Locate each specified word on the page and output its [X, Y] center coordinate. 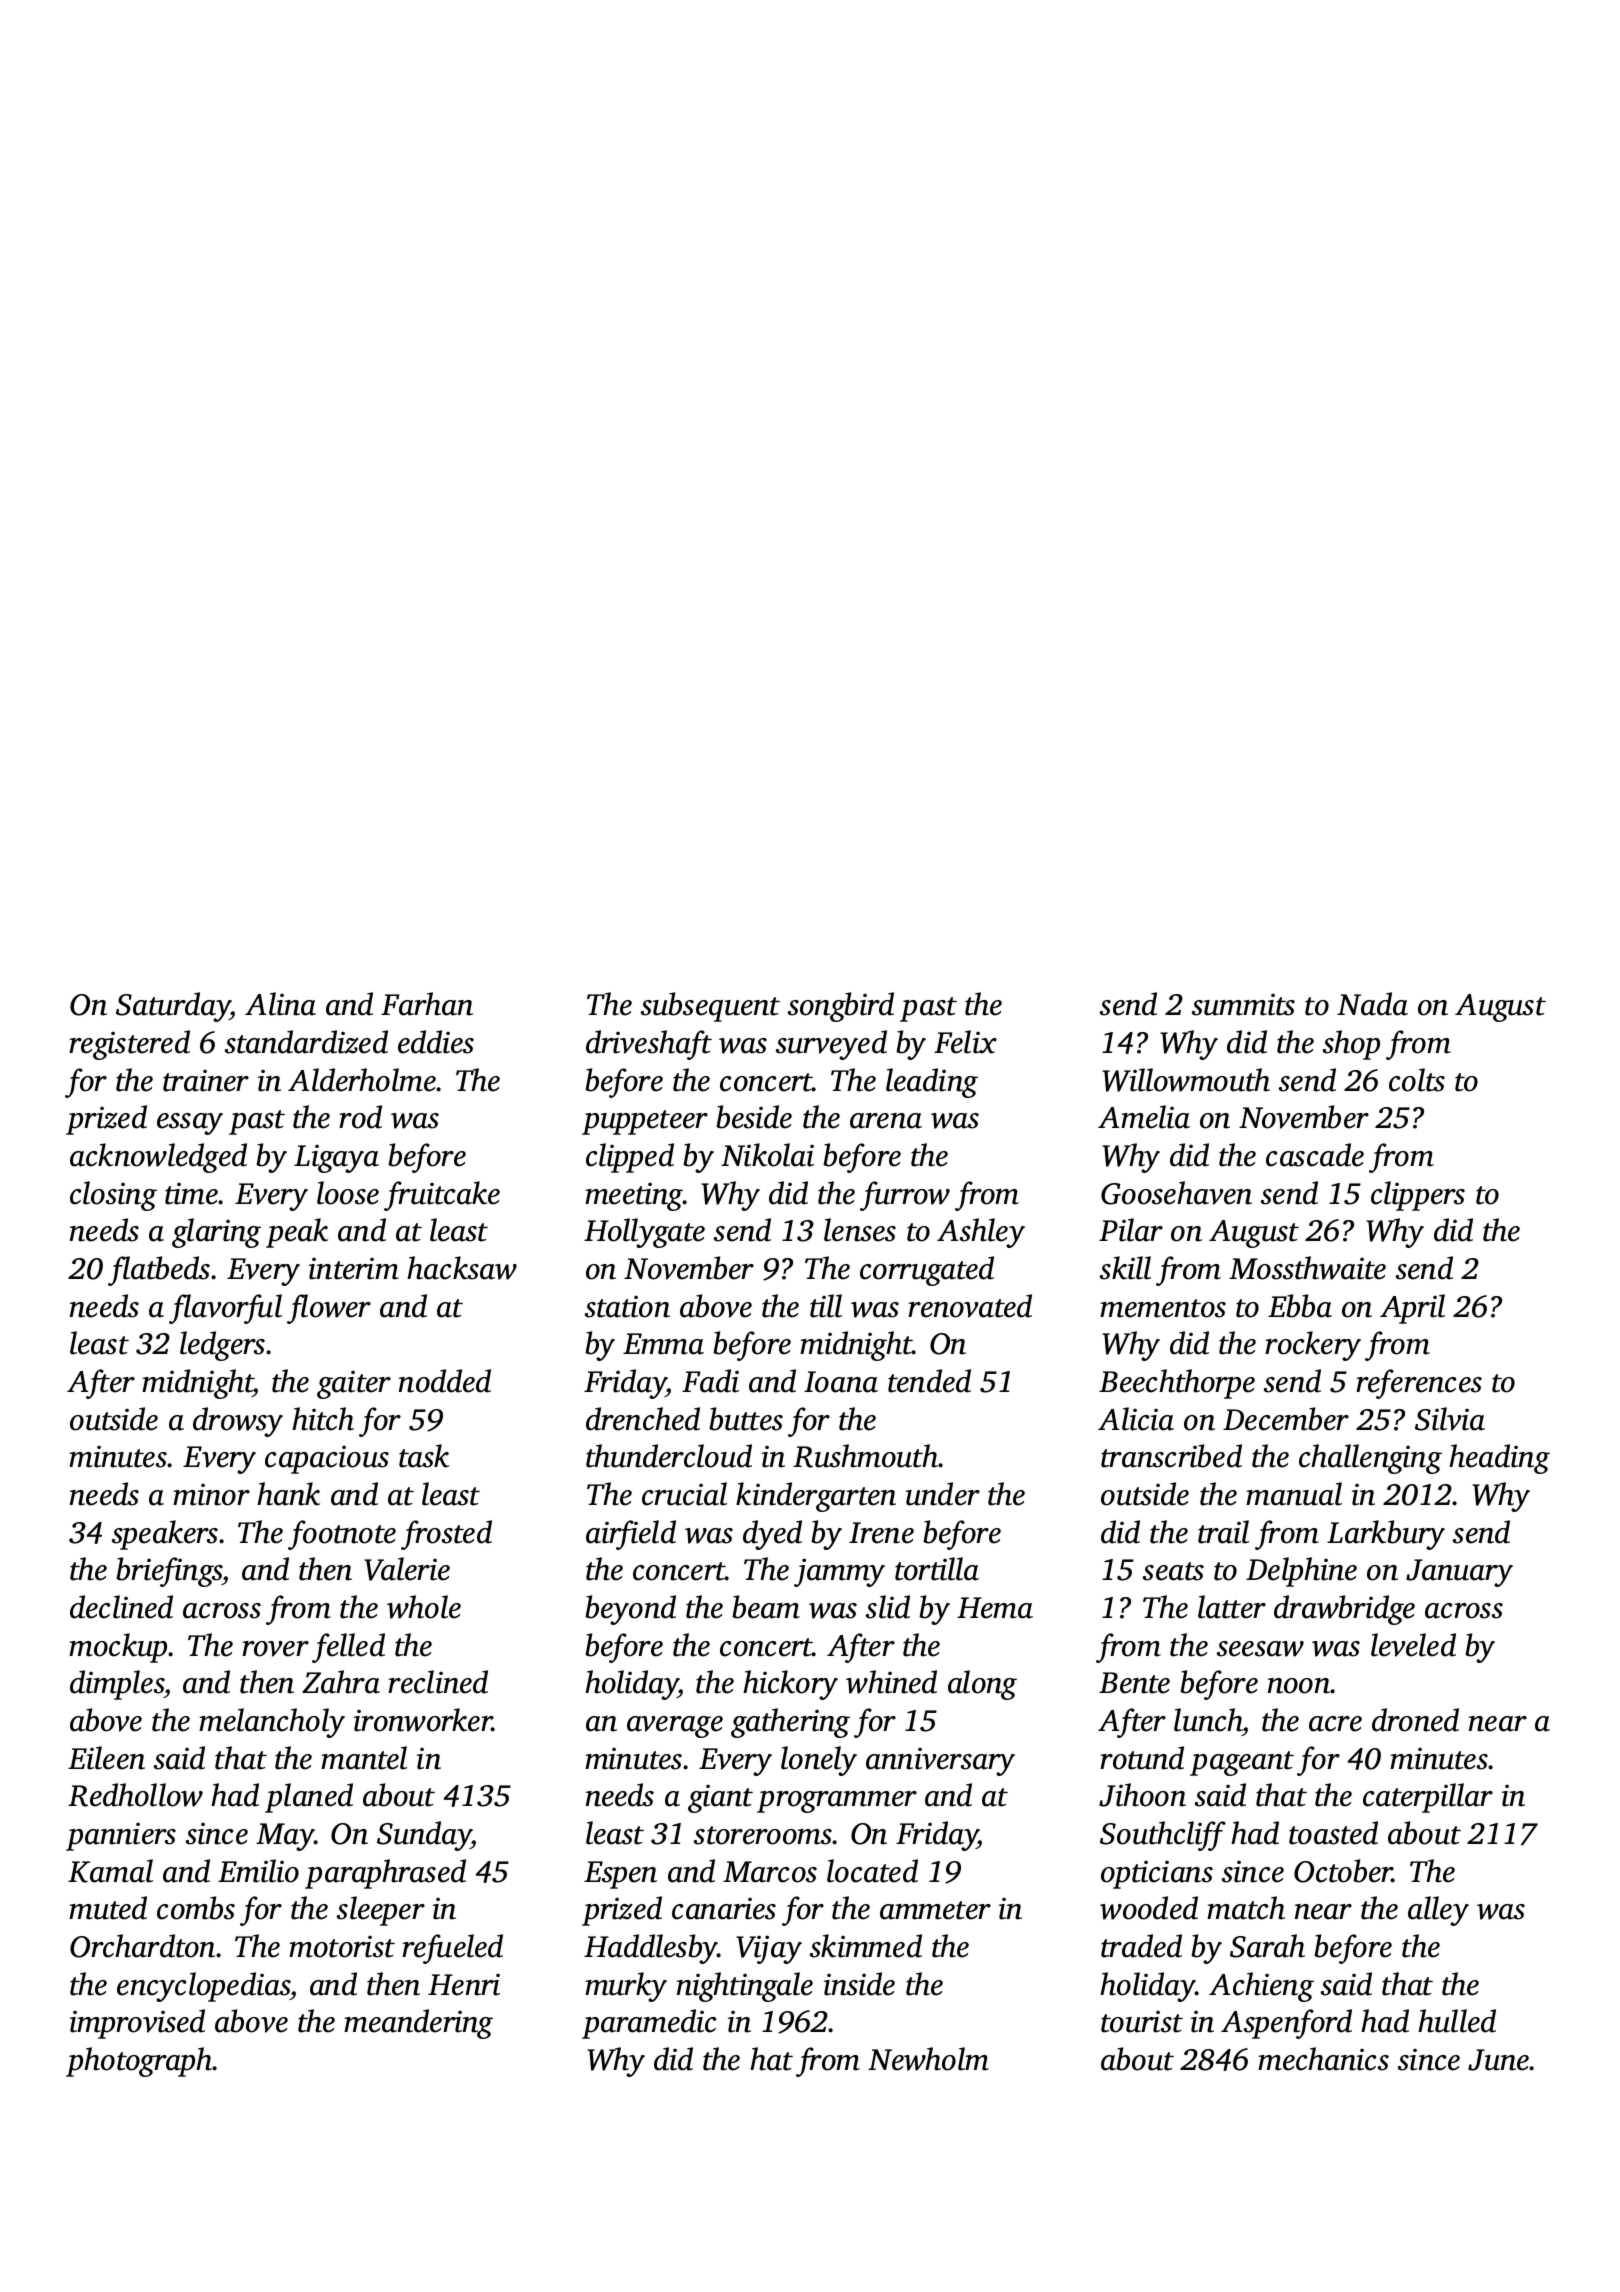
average [675, 1727]
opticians [1157, 1874]
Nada [1372, 1004]
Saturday [173, 1007]
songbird [841, 1007]
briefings [169, 1572]
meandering [418, 2024]
